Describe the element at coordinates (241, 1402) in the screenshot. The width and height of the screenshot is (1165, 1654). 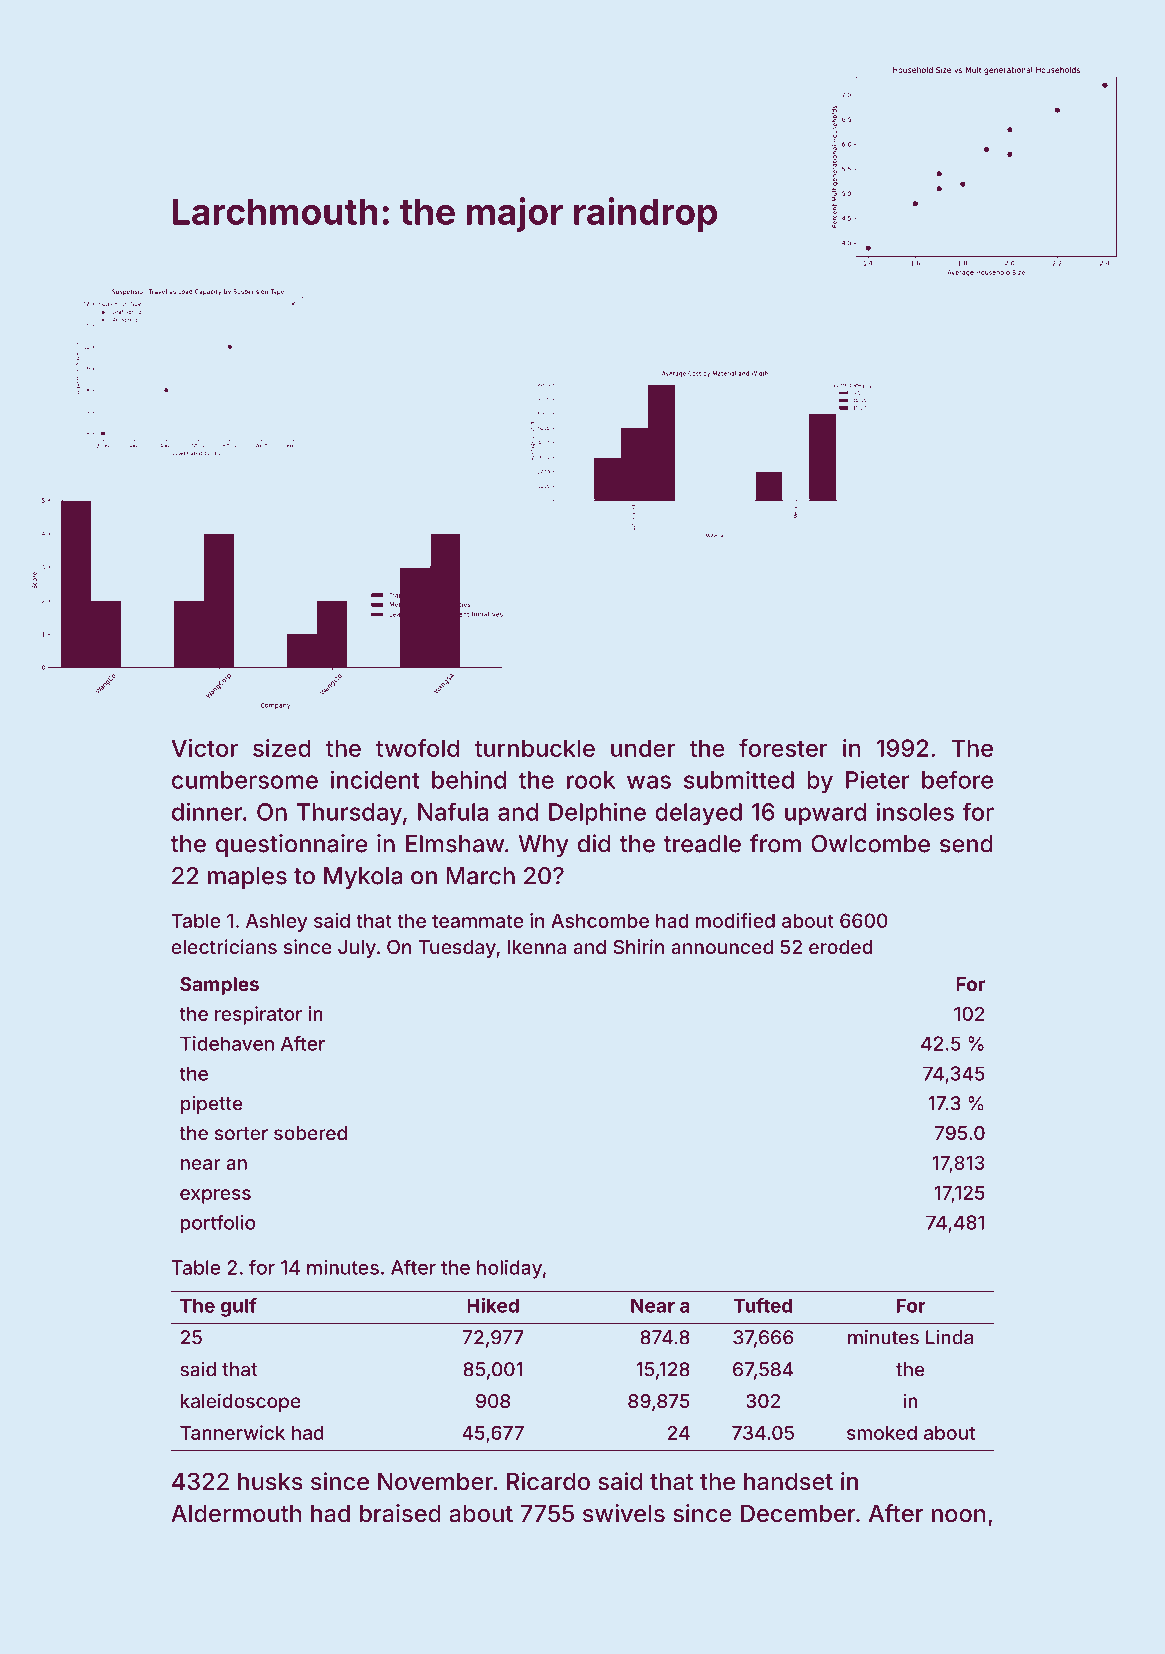
I see `kaleidoscope` at that location.
